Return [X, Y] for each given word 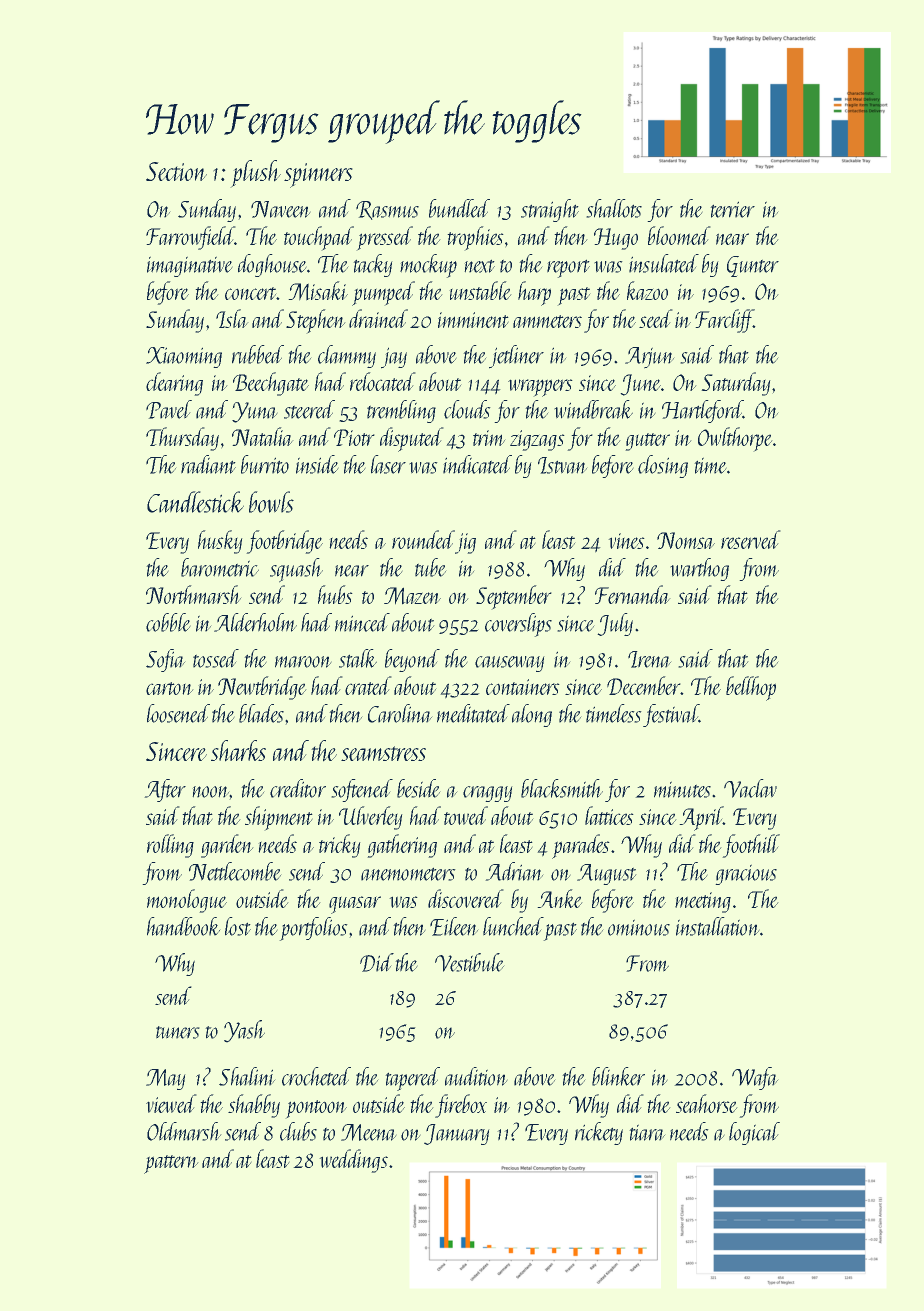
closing [663, 466]
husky [220, 542]
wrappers [540, 388]
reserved [751, 539]
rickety [599, 1133]
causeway [510, 664]
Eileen [454, 926]
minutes [682, 789]
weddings [353, 1161]
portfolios [313, 929]
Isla [232, 318]
